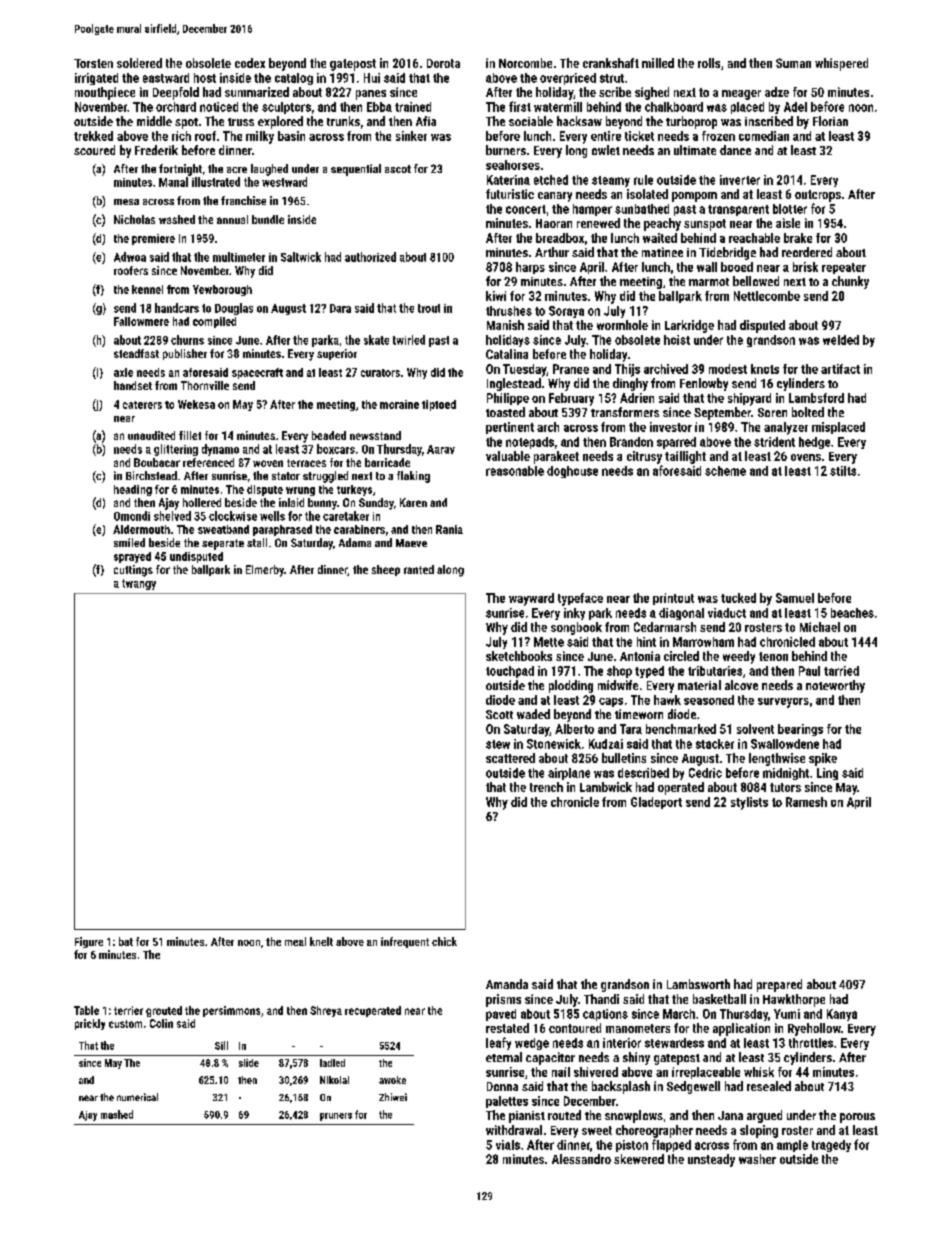 The width and height of the document is (952, 1233). What do you see at coordinates (93, 63) in the document?
I see `Torsten` at bounding box center [93, 63].
